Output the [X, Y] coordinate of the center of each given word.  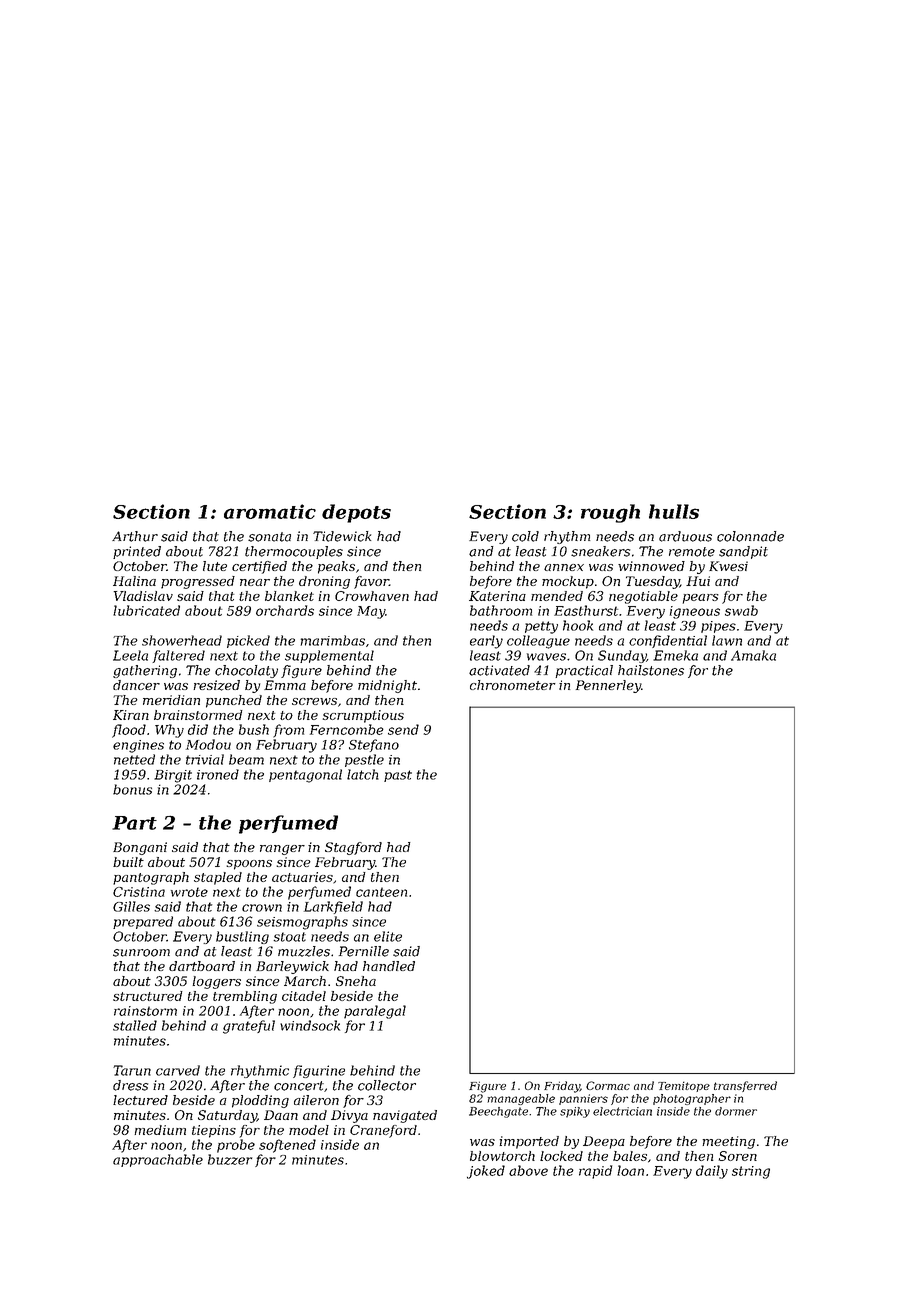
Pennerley [608, 686]
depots [356, 513]
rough [610, 513]
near [255, 582]
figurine [319, 1071]
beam [246, 759]
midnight [387, 686]
